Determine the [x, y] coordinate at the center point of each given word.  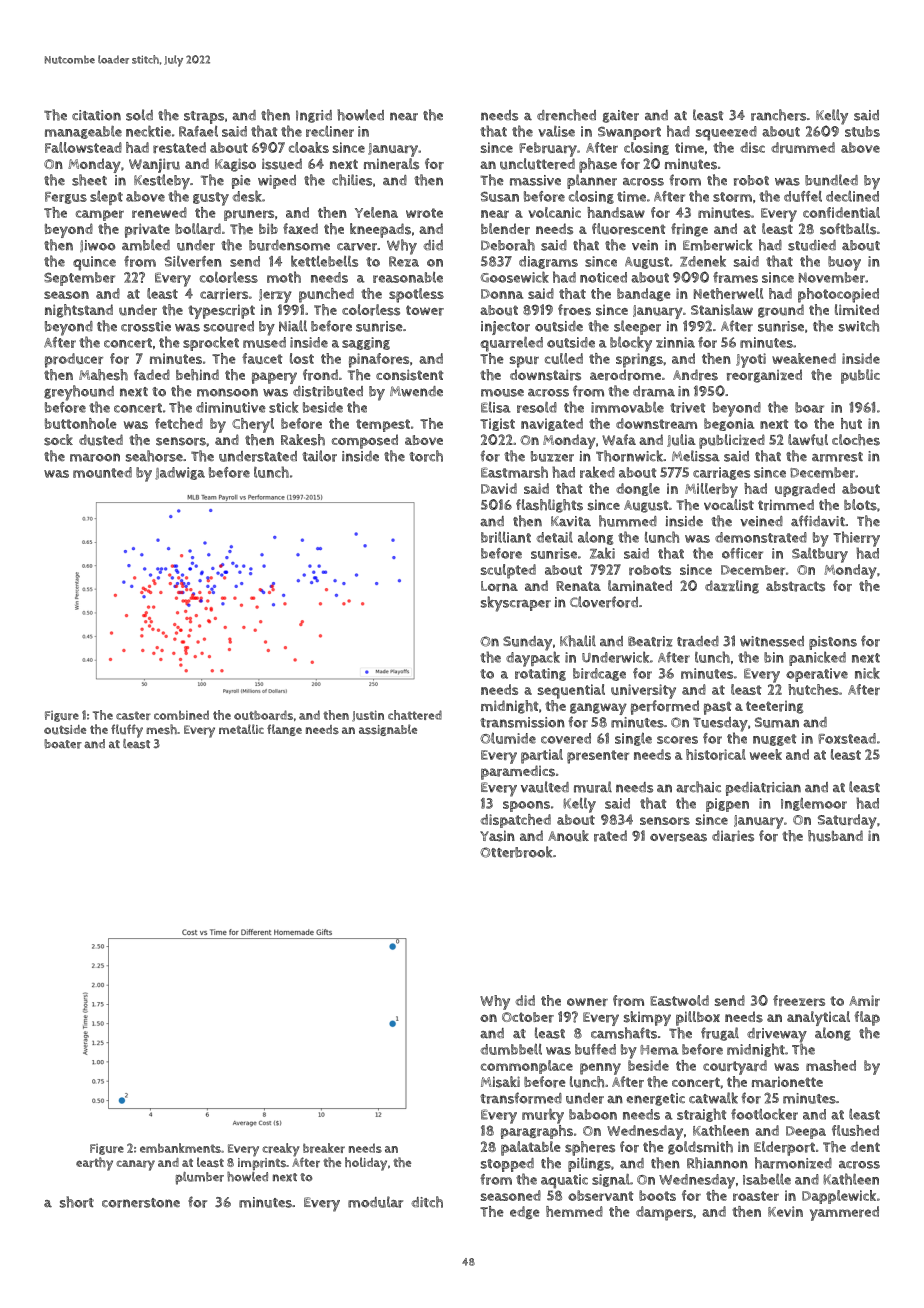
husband [835, 836]
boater [63, 744]
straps [204, 117]
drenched [566, 115]
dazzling [732, 587]
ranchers [778, 115]
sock [58, 440]
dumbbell [511, 1049]
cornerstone [141, 1203]
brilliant [506, 537]
